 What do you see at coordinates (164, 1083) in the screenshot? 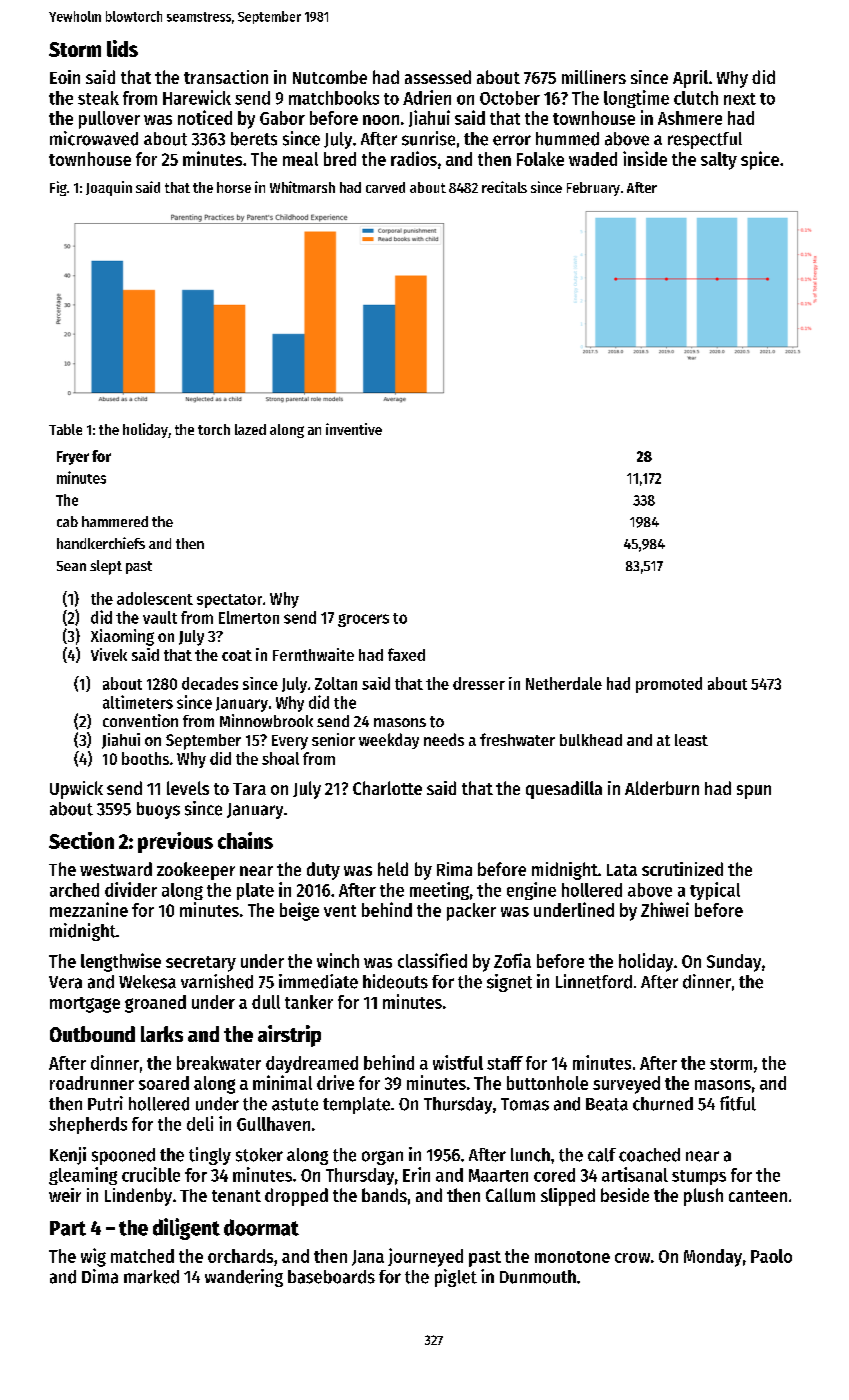
I see `soared` at bounding box center [164, 1083].
